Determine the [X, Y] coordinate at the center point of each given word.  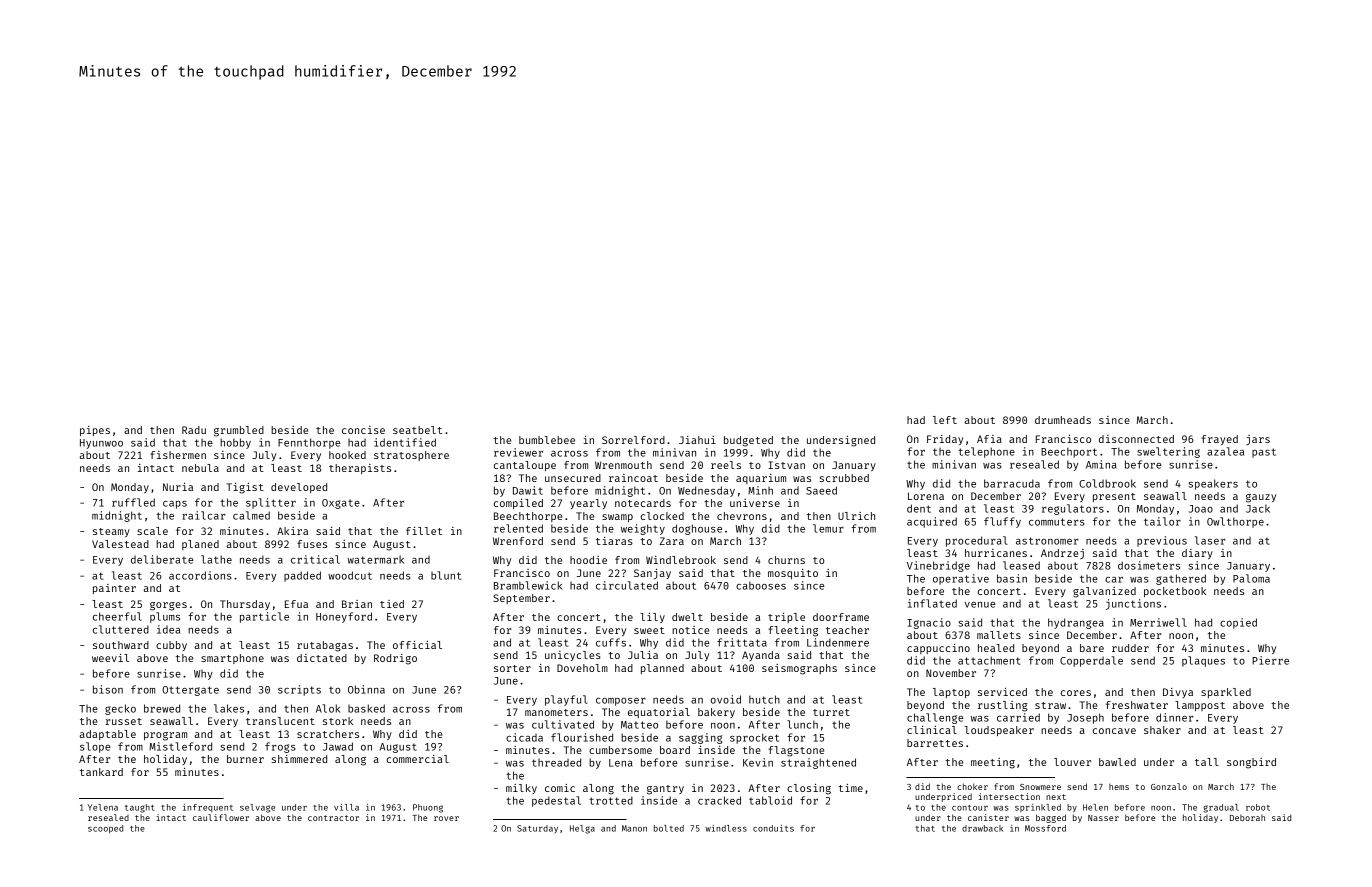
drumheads [1063, 420]
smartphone [232, 659]
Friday [945, 440]
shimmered [299, 759]
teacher [847, 630]
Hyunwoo [101, 444]
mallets [999, 635]
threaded [556, 762]
